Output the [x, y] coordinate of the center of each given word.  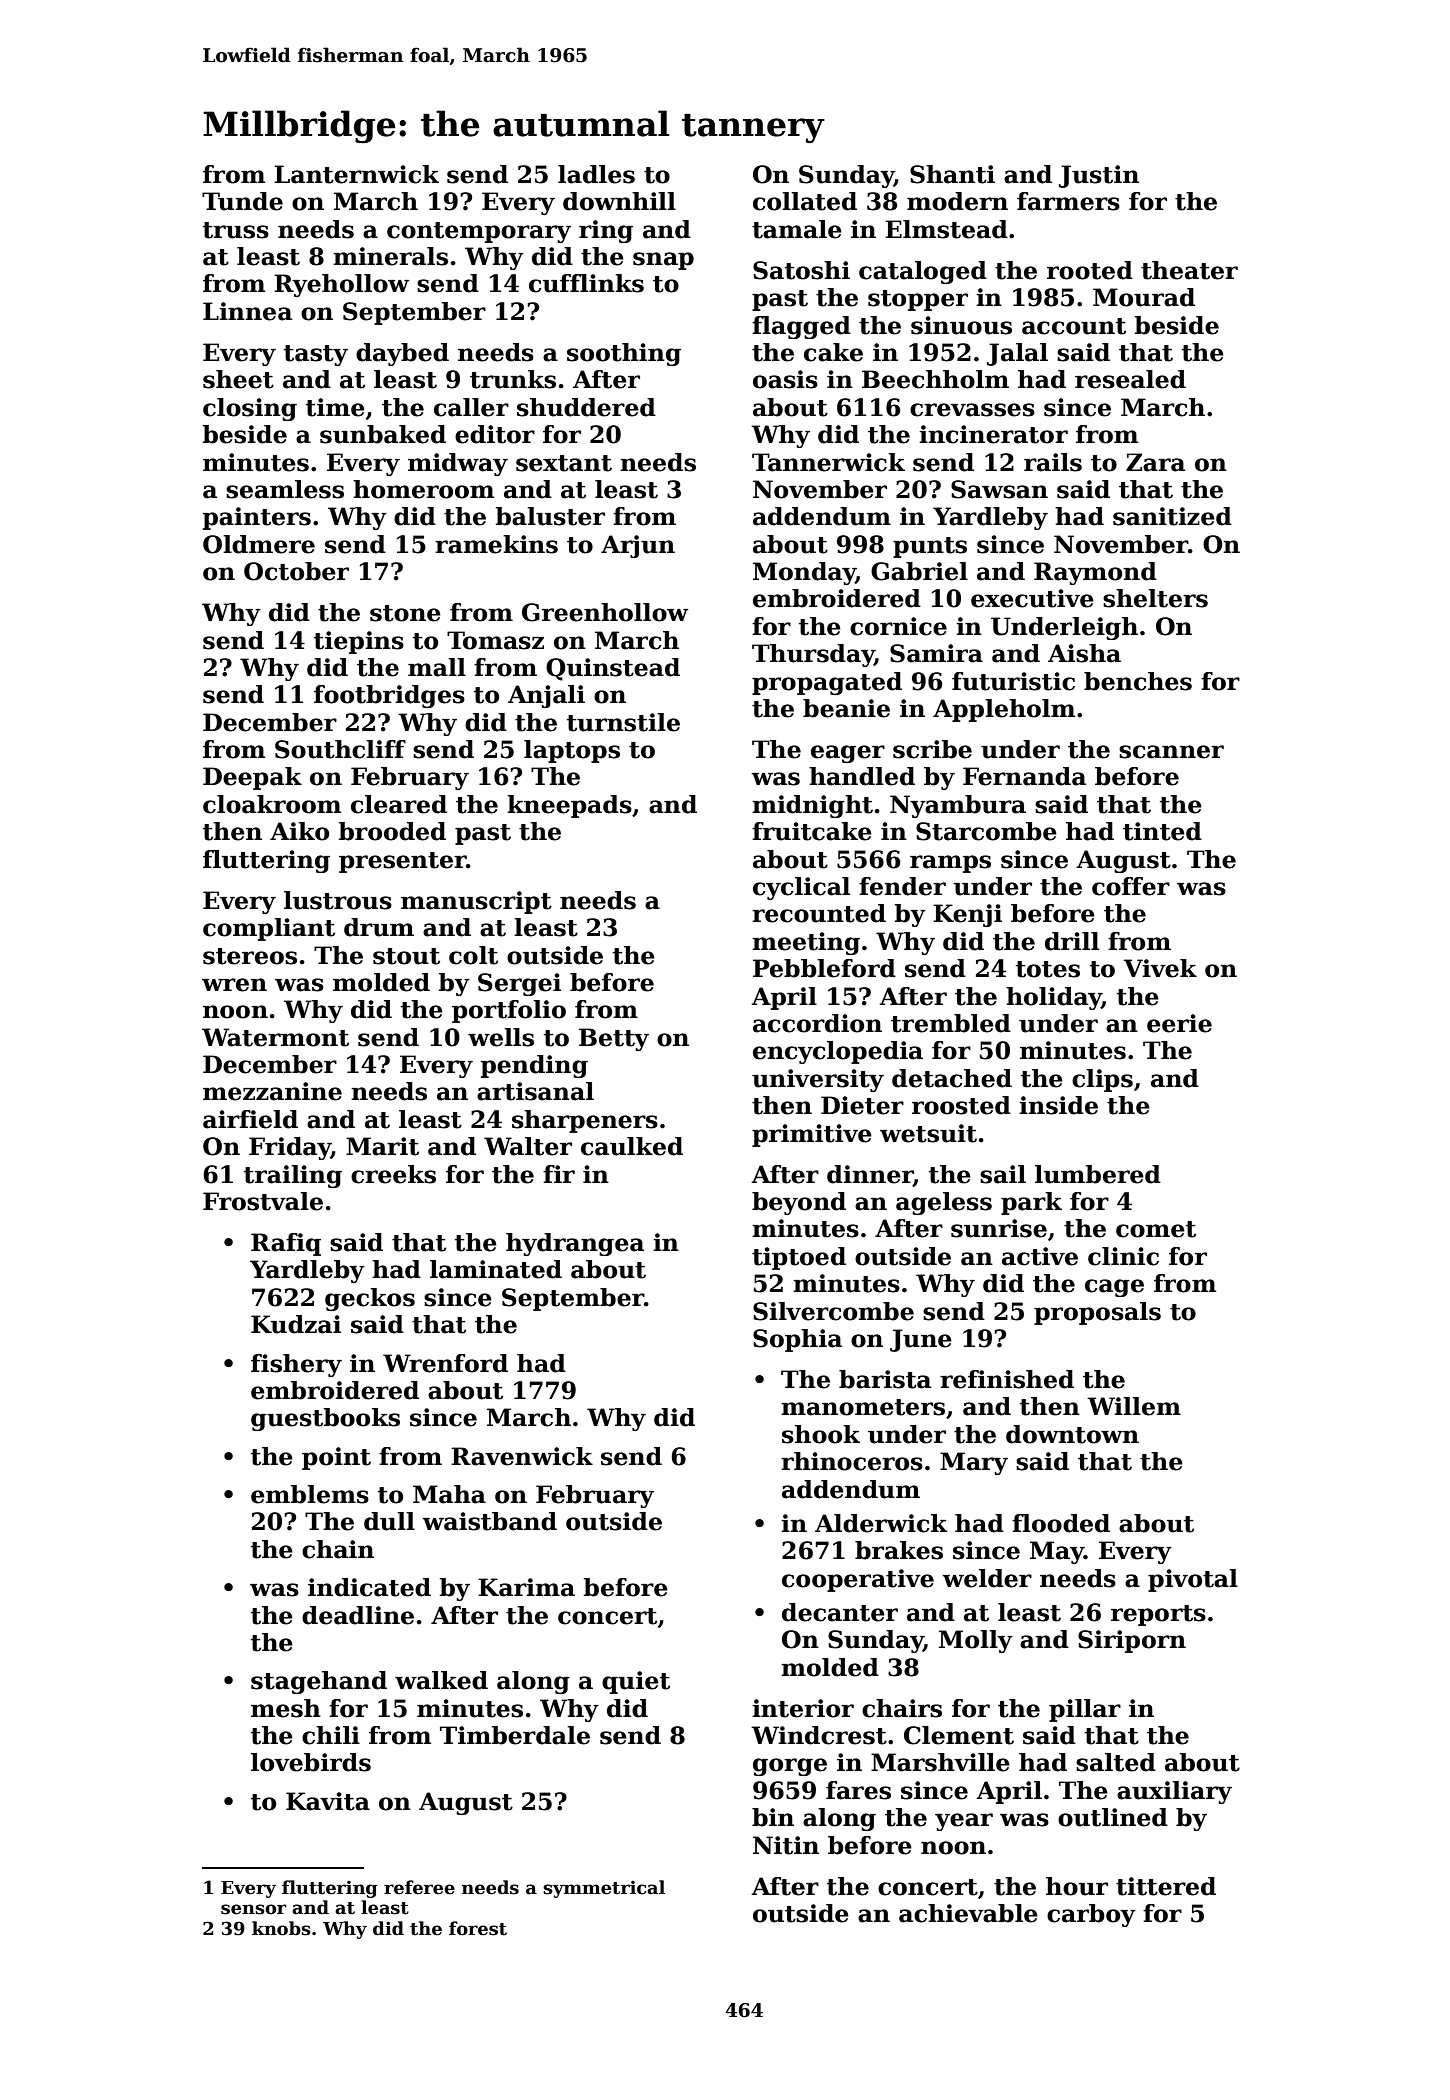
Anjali [546, 696]
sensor [254, 1909]
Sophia [797, 1340]
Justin [1099, 176]
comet [1156, 1229]
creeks [393, 1174]
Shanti [952, 174]
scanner [1171, 752]
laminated [496, 1269]
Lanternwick [356, 174]
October [296, 571]
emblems [310, 1494]
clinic [1123, 1256]
